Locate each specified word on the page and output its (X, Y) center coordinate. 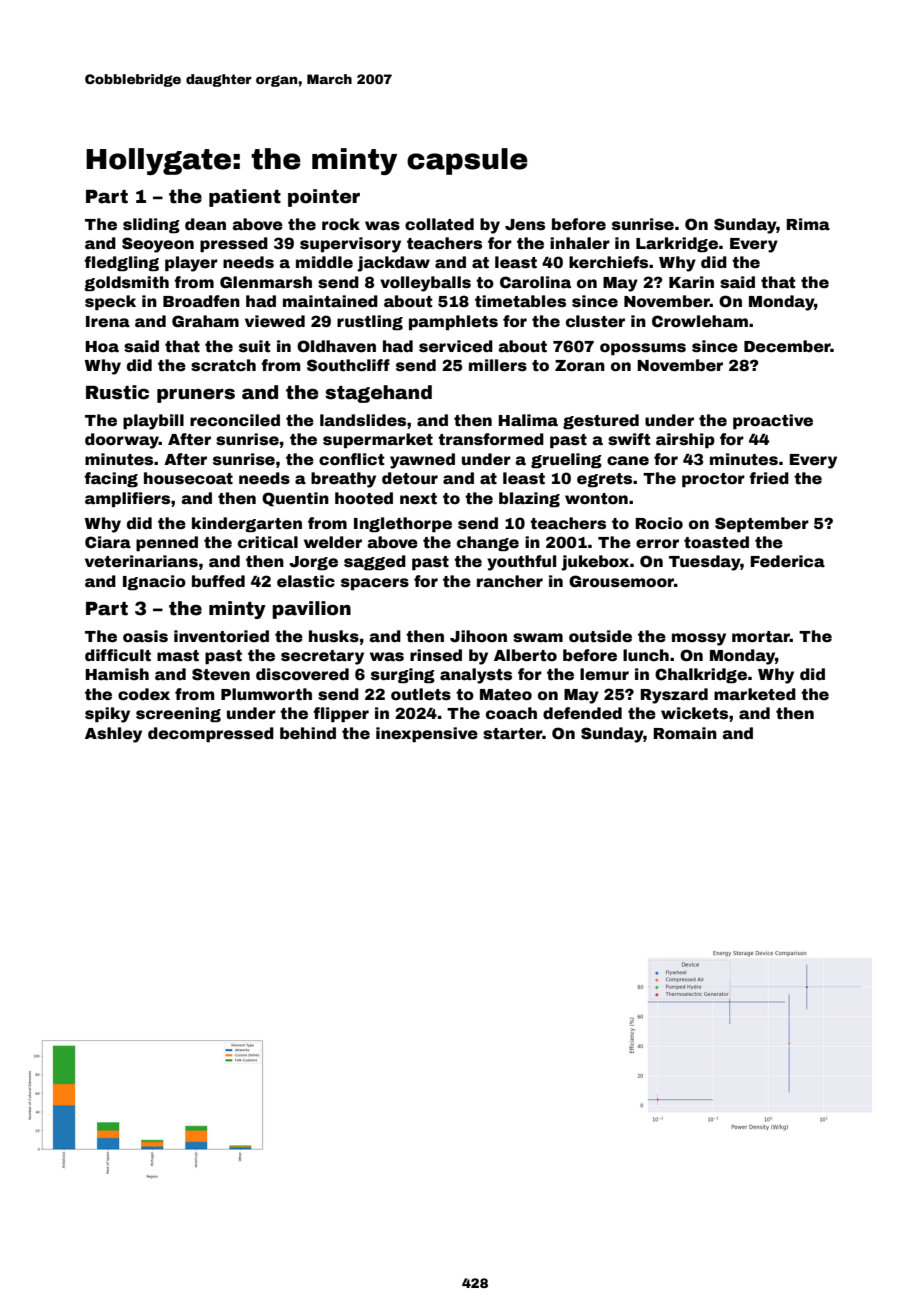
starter (512, 734)
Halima (528, 420)
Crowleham (700, 321)
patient (245, 198)
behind (308, 733)
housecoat (188, 478)
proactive (773, 421)
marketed (755, 694)
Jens (525, 225)
